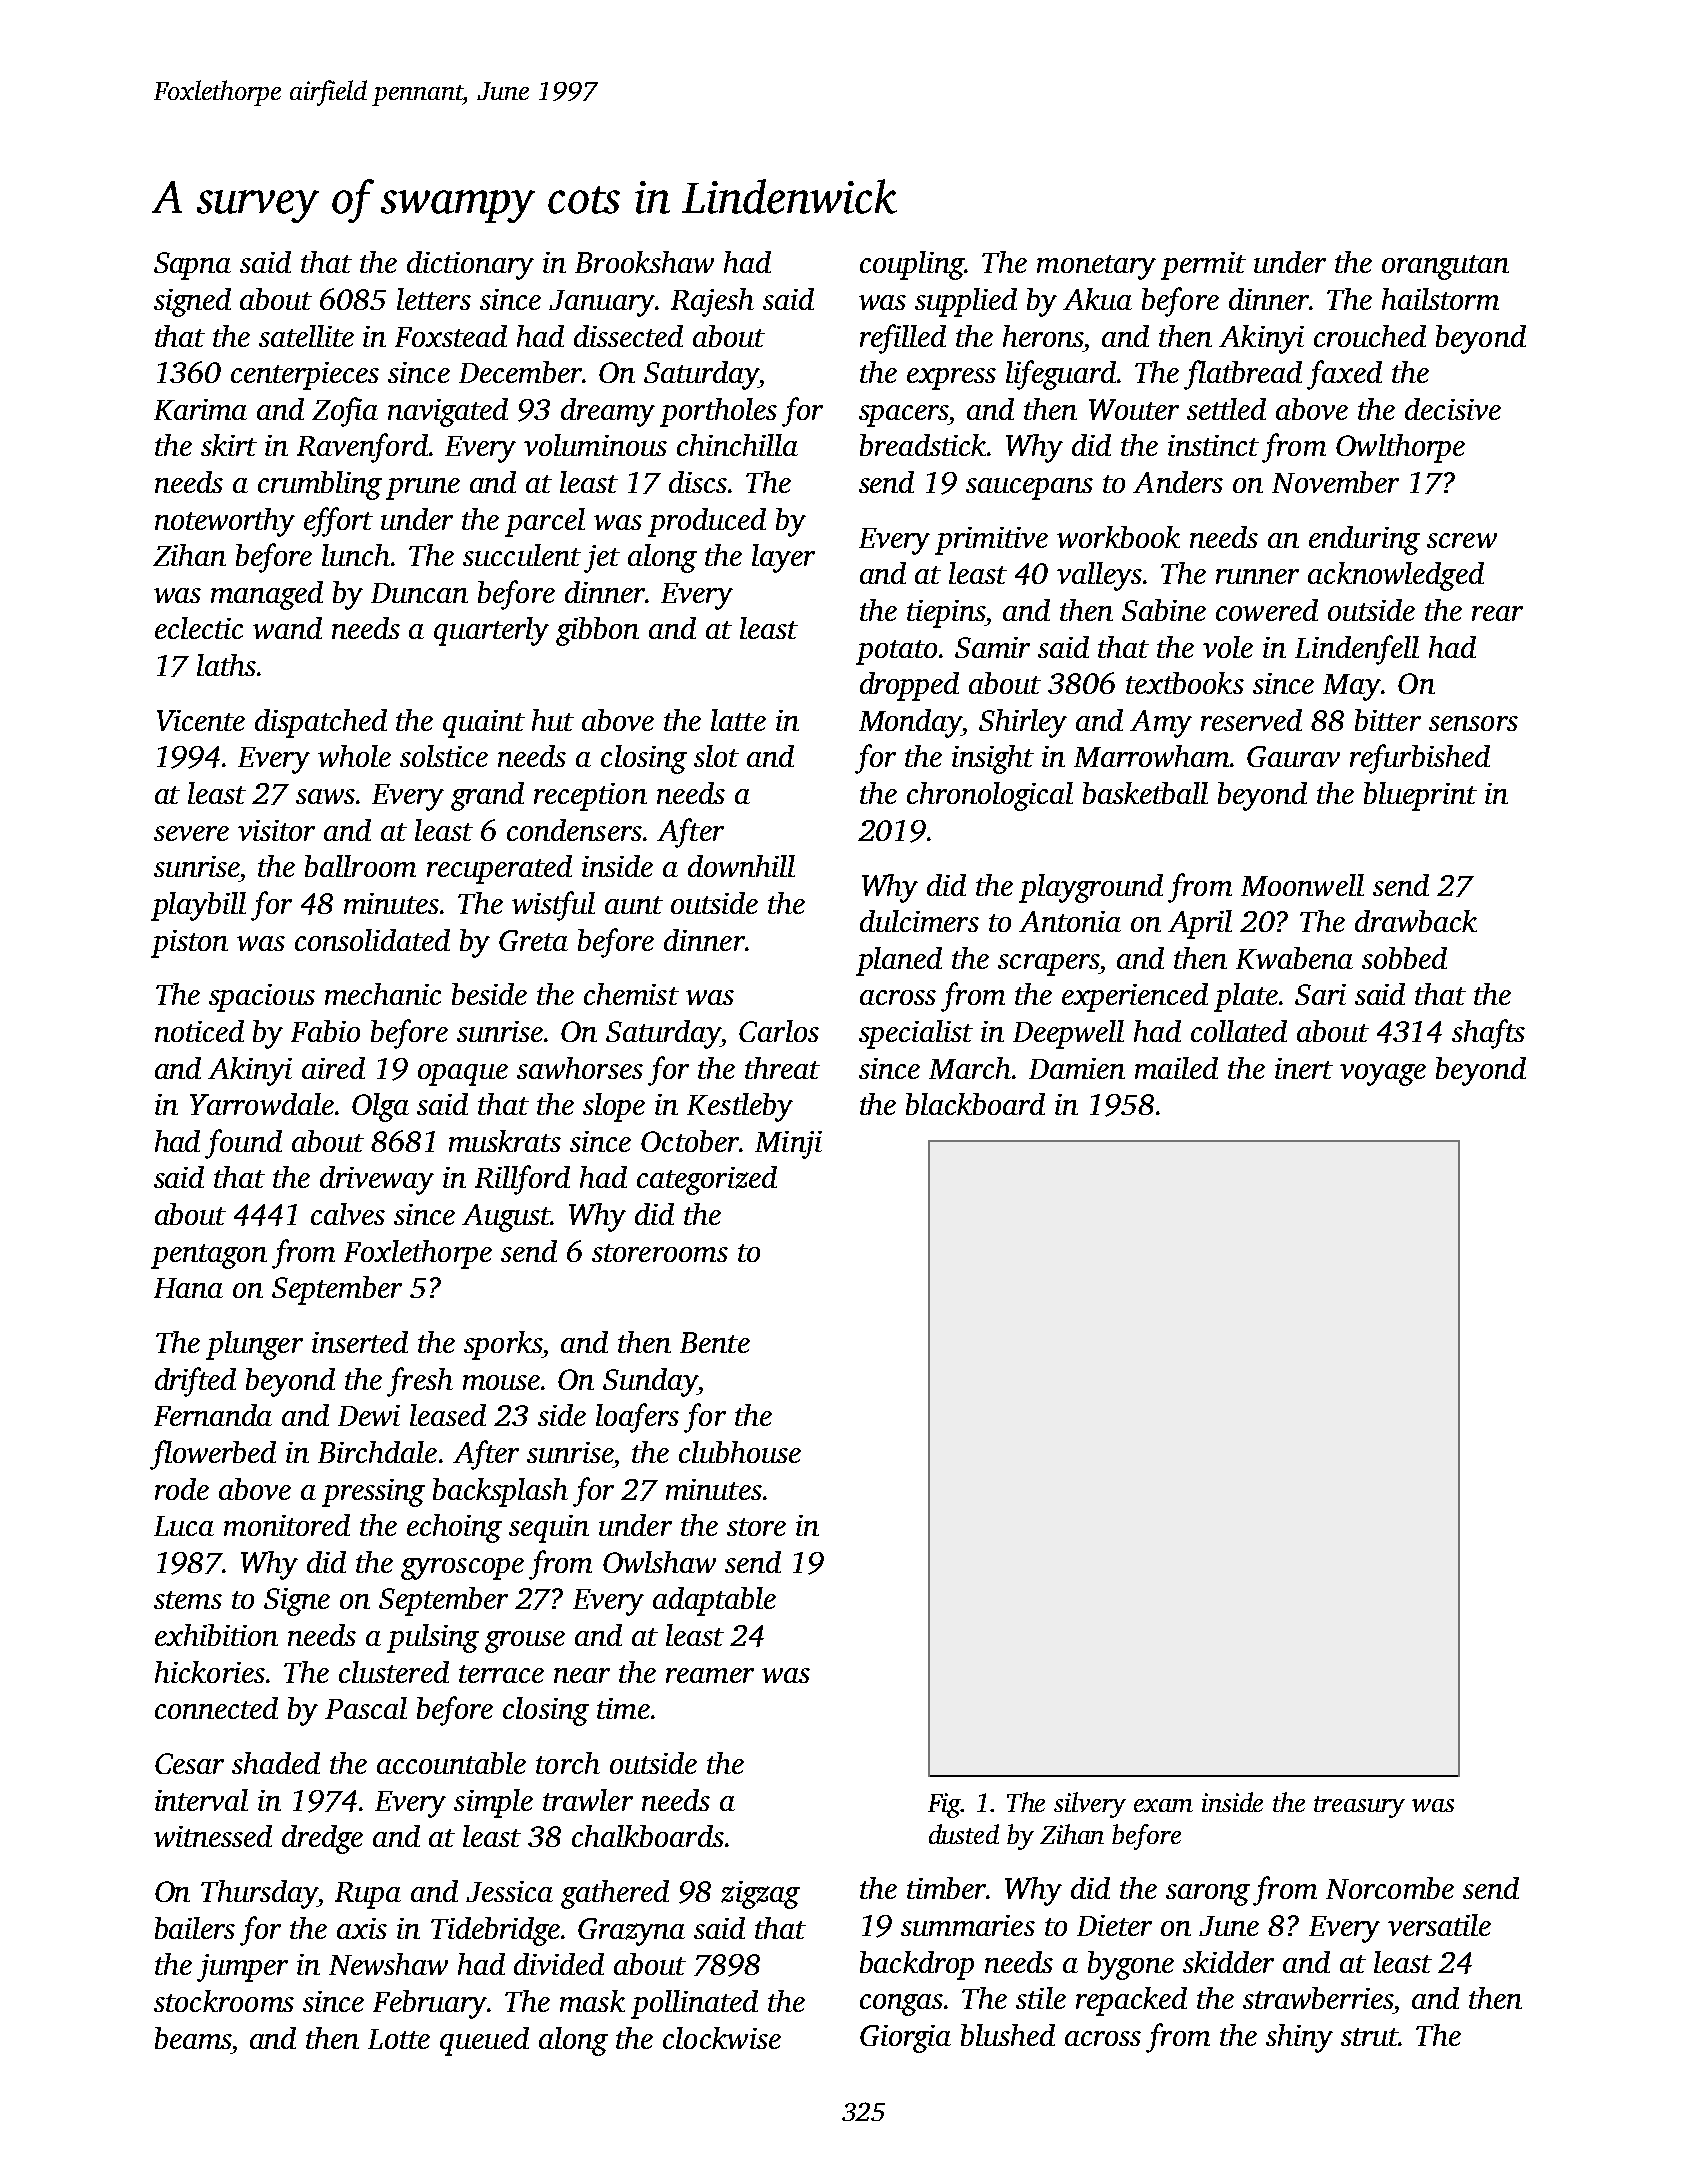 The image size is (1683, 2178). Describe the element at coordinates (710, 1675) in the screenshot. I see `reamer` at that location.
